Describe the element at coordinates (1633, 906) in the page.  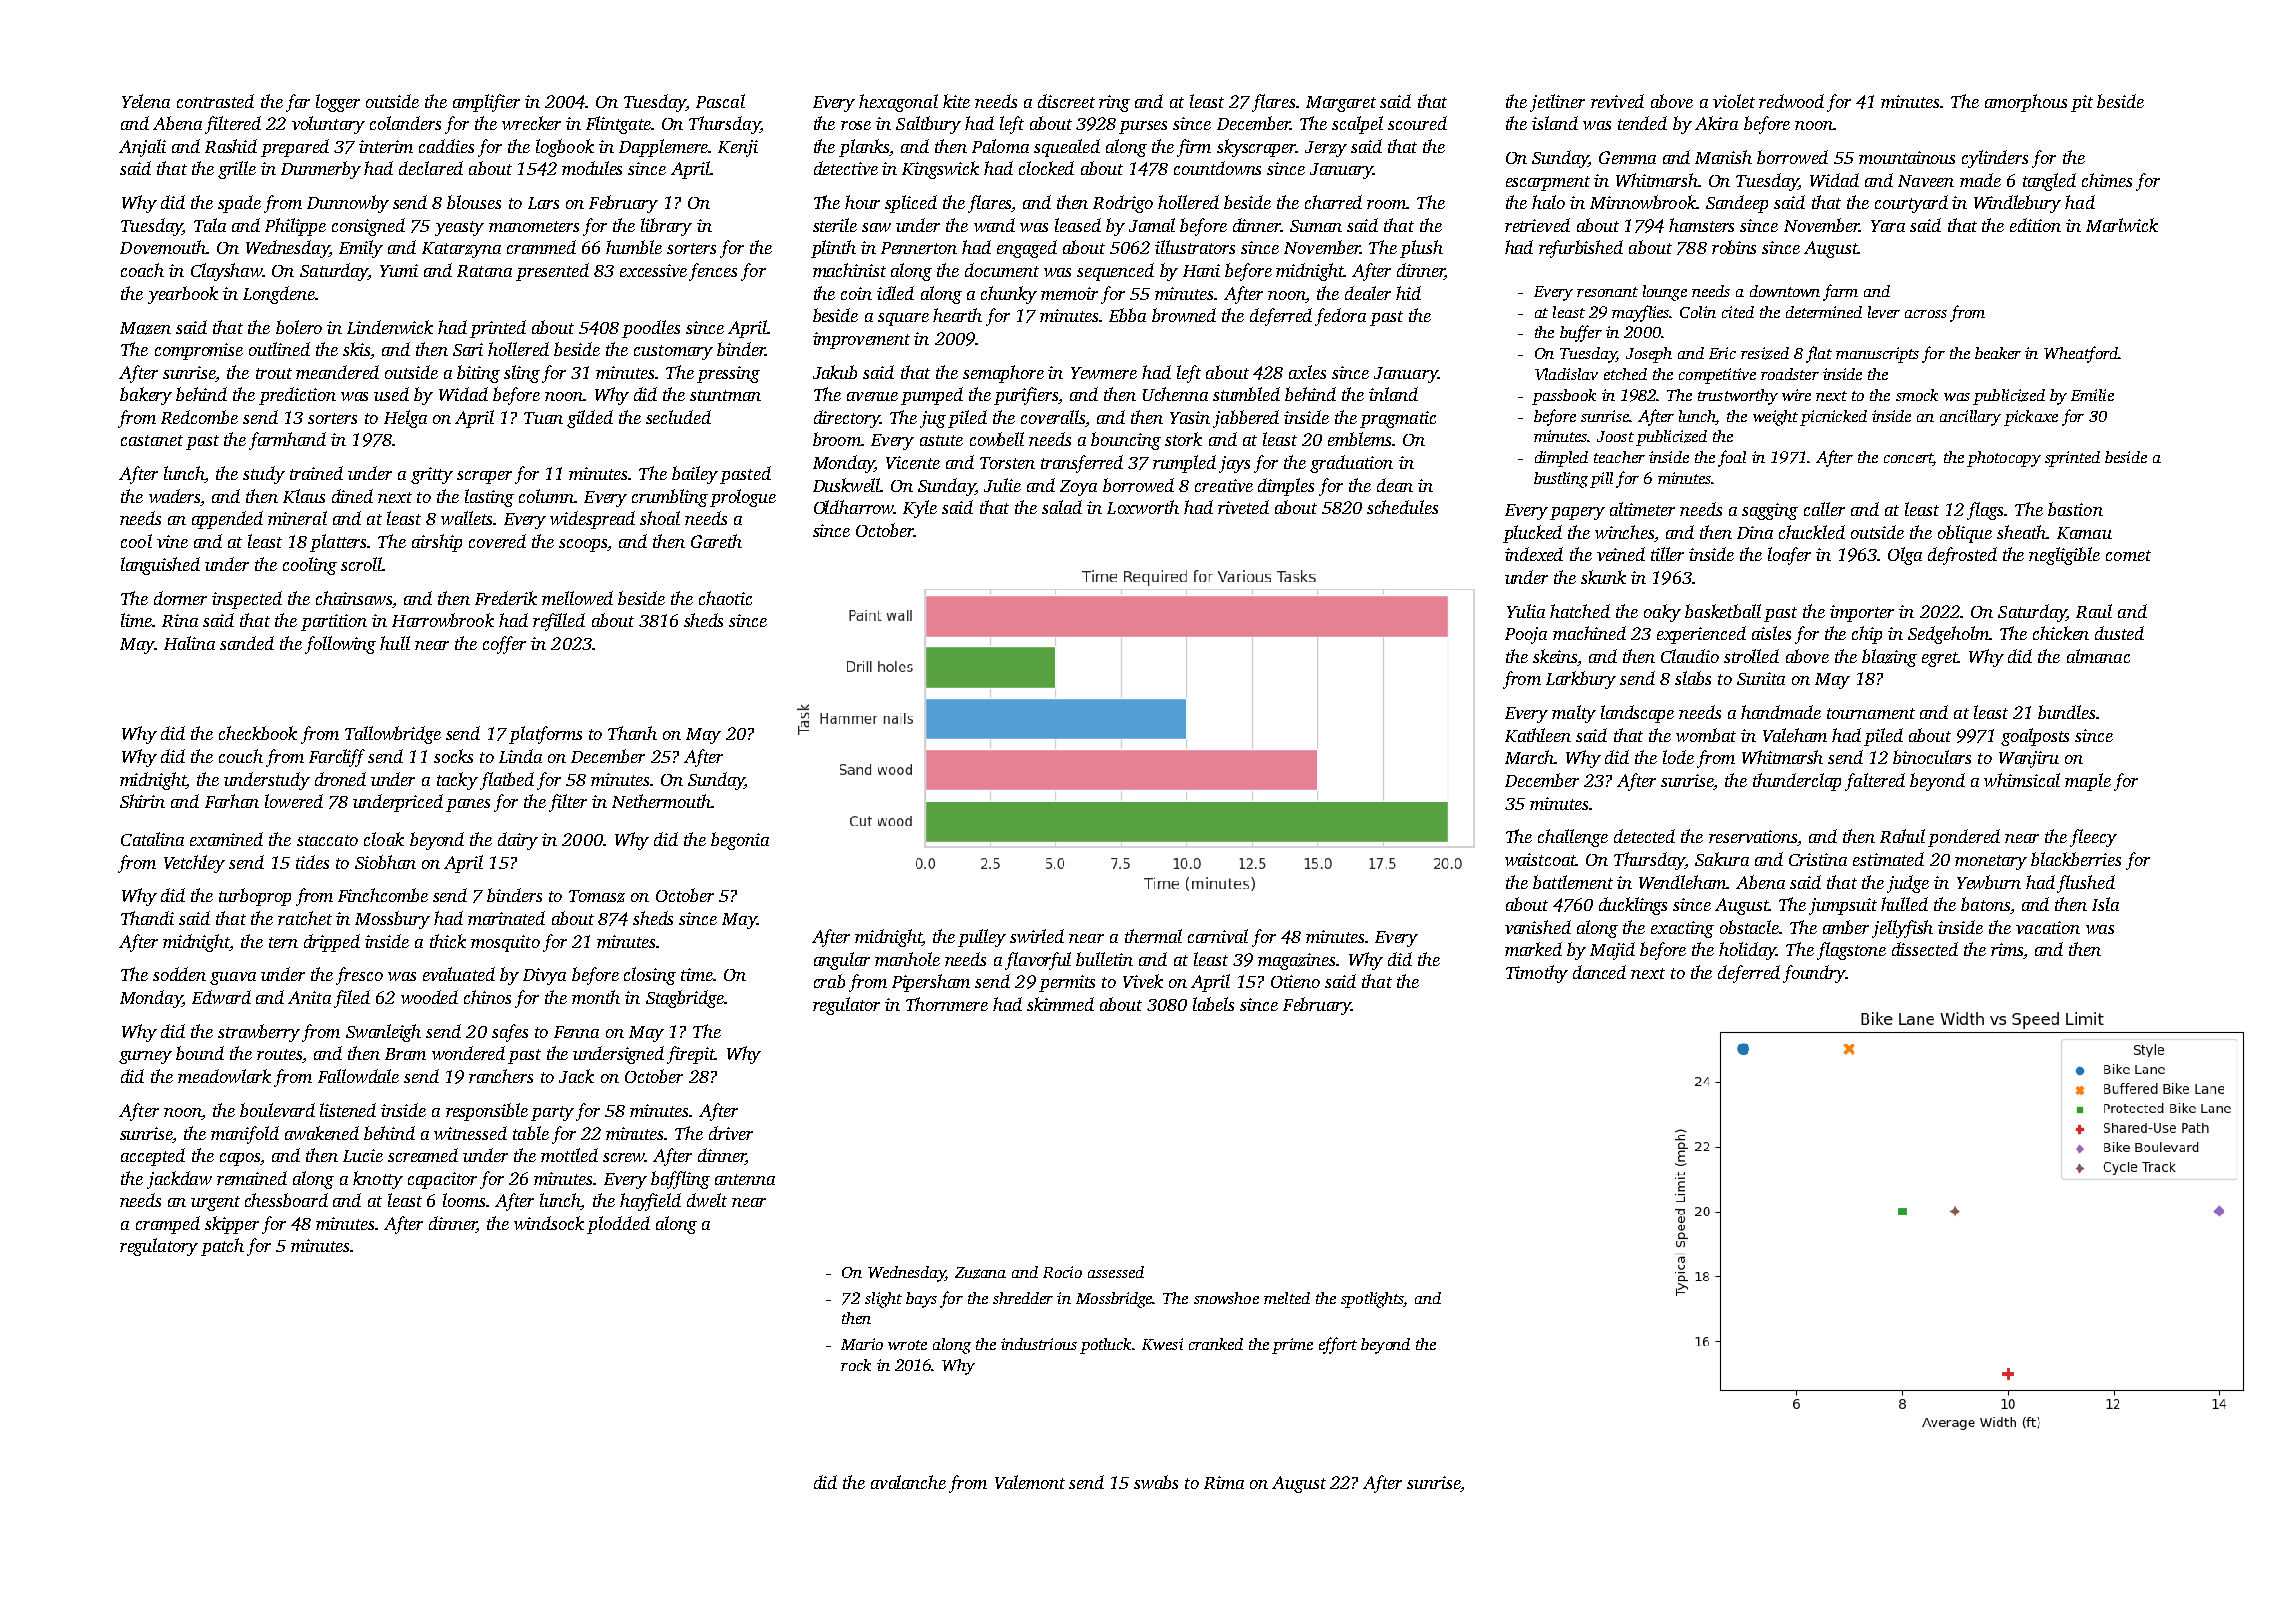
I see `ducklings` at that location.
